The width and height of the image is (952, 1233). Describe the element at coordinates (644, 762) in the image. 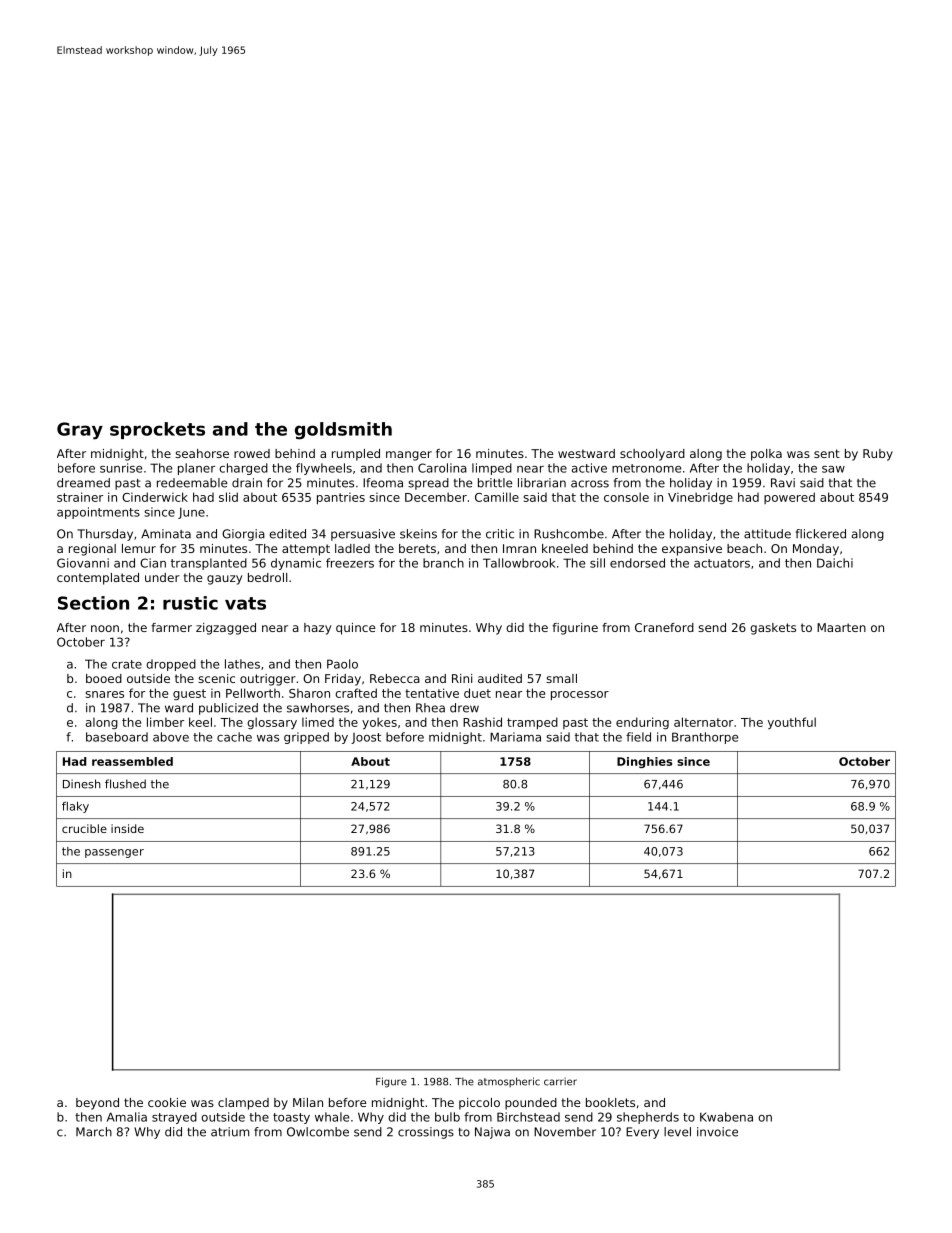

I see `Dinghies` at that location.
